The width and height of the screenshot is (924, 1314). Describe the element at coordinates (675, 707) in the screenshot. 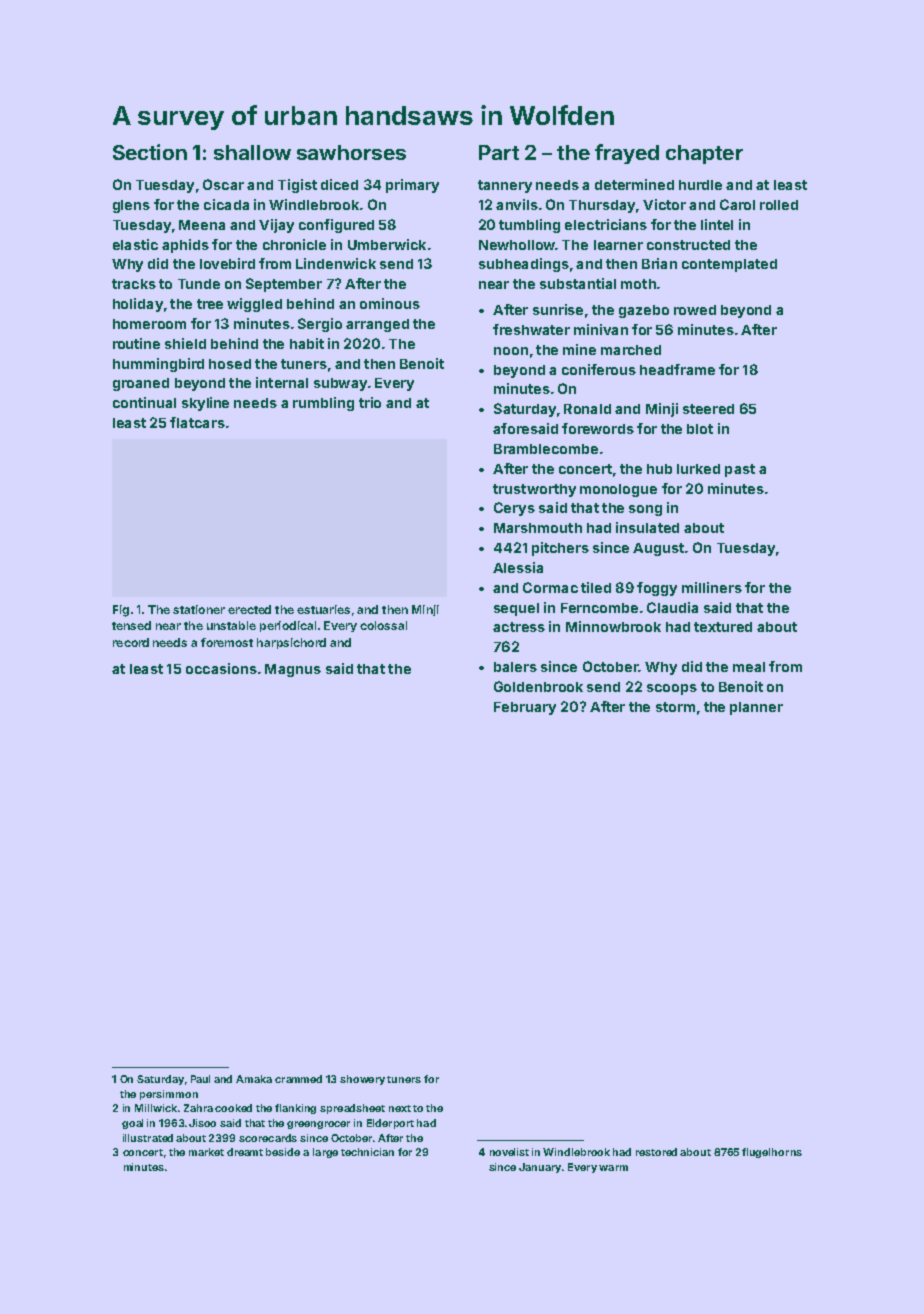

I see `storm` at that location.
